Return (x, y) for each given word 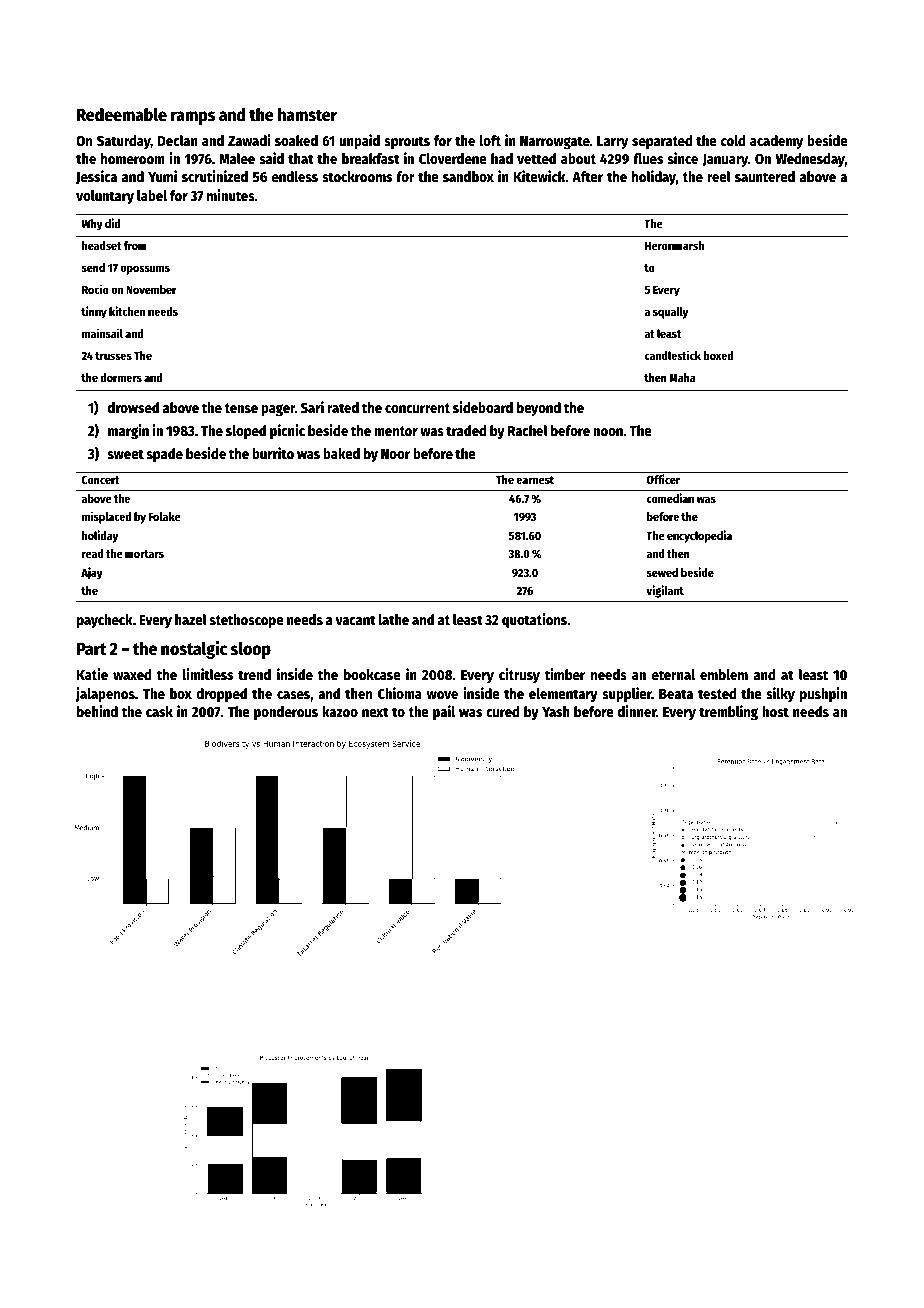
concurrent (417, 408)
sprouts (407, 142)
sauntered (765, 176)
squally (670, 313)
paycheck (105, 621)
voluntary (105, 197)
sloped (246, 432)
